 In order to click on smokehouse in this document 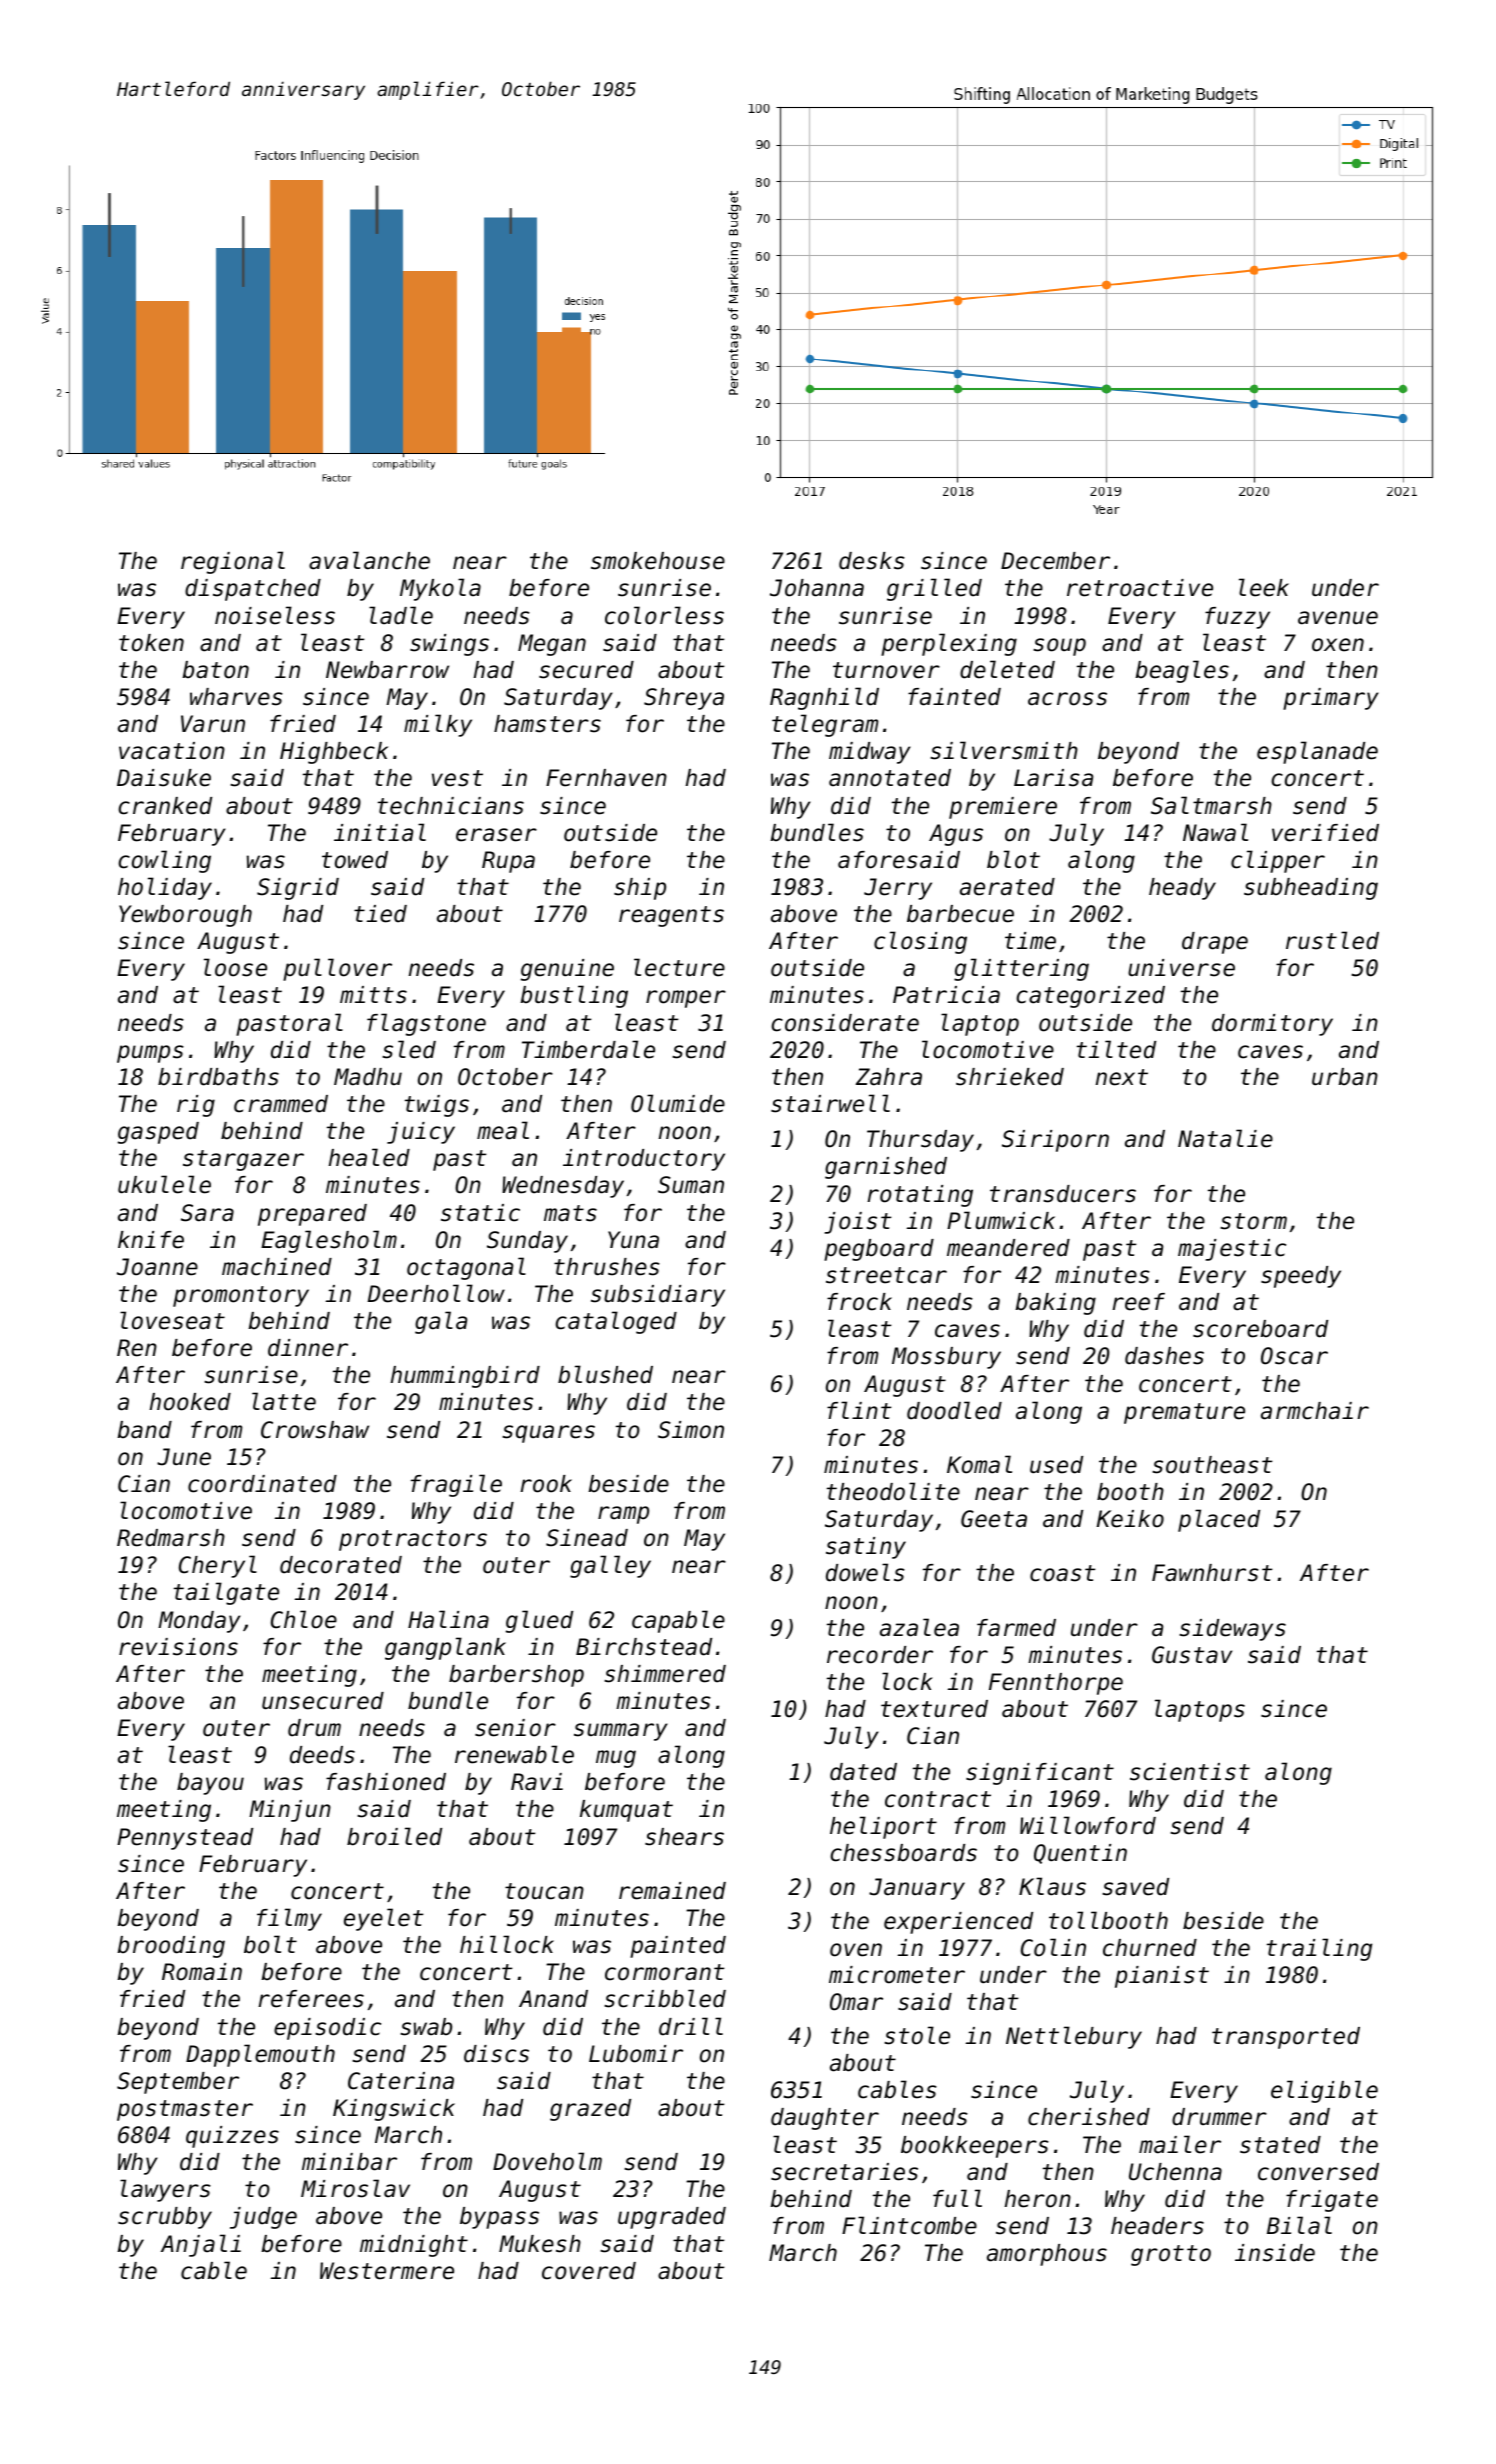, I will do `click(658, 561)`.
